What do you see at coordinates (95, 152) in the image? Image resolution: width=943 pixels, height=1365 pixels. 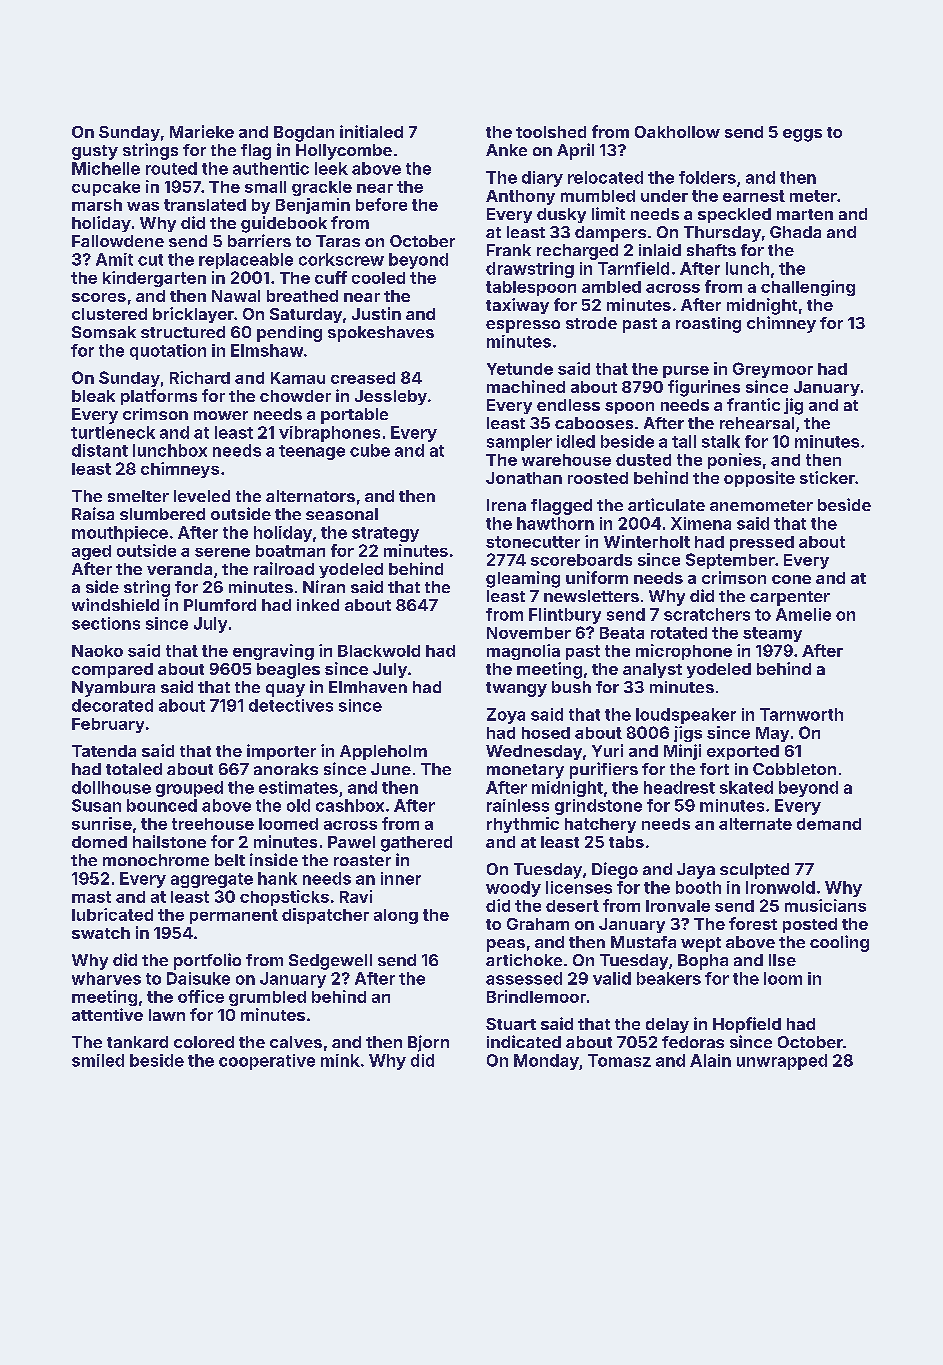 I see `gusty` at bounding box center [95, 152].
